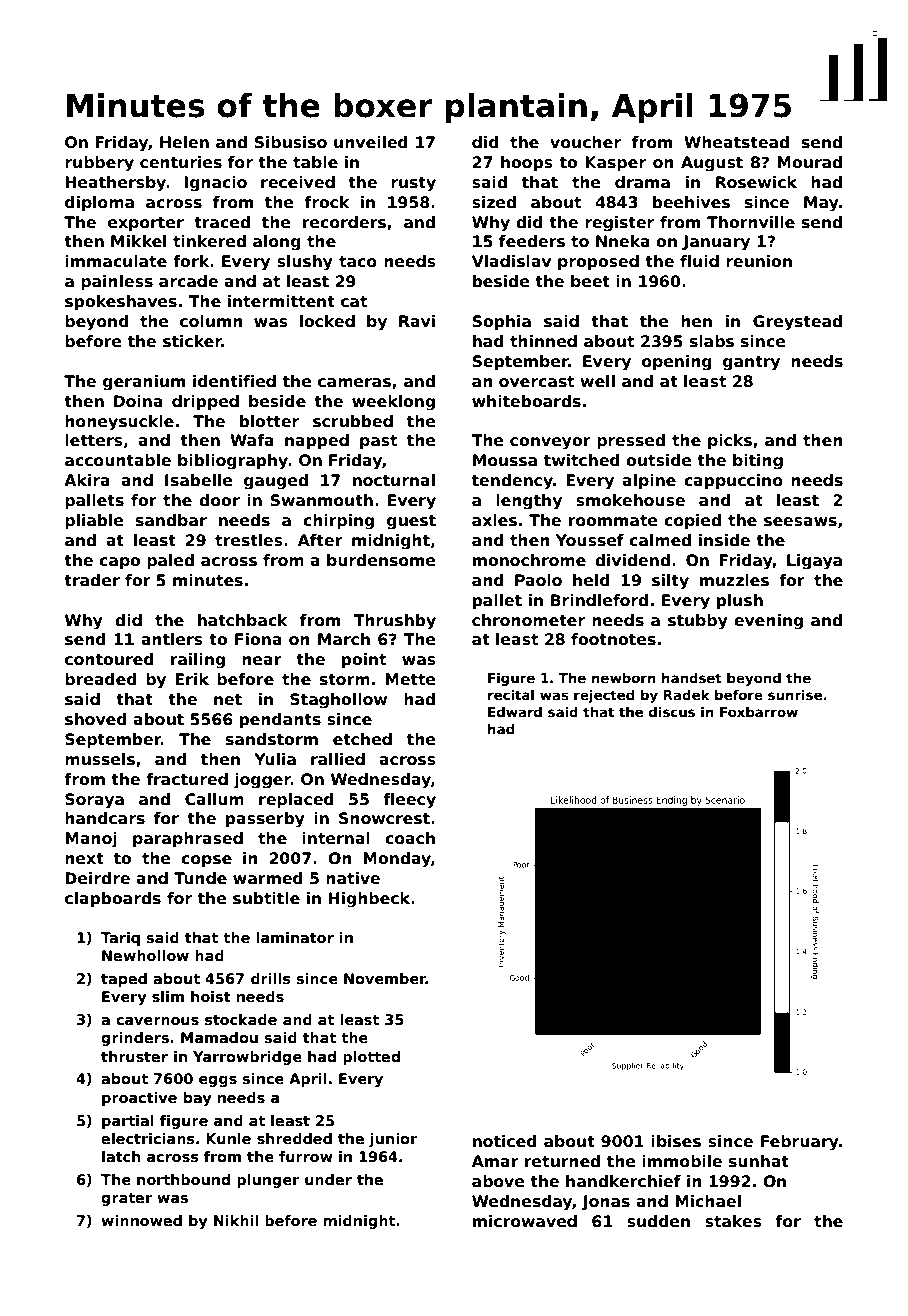 This screenshot has height=1316, width=908. Describe the element at coordinates (604, 696) in the screenshot. I see `rejected` at that location.
